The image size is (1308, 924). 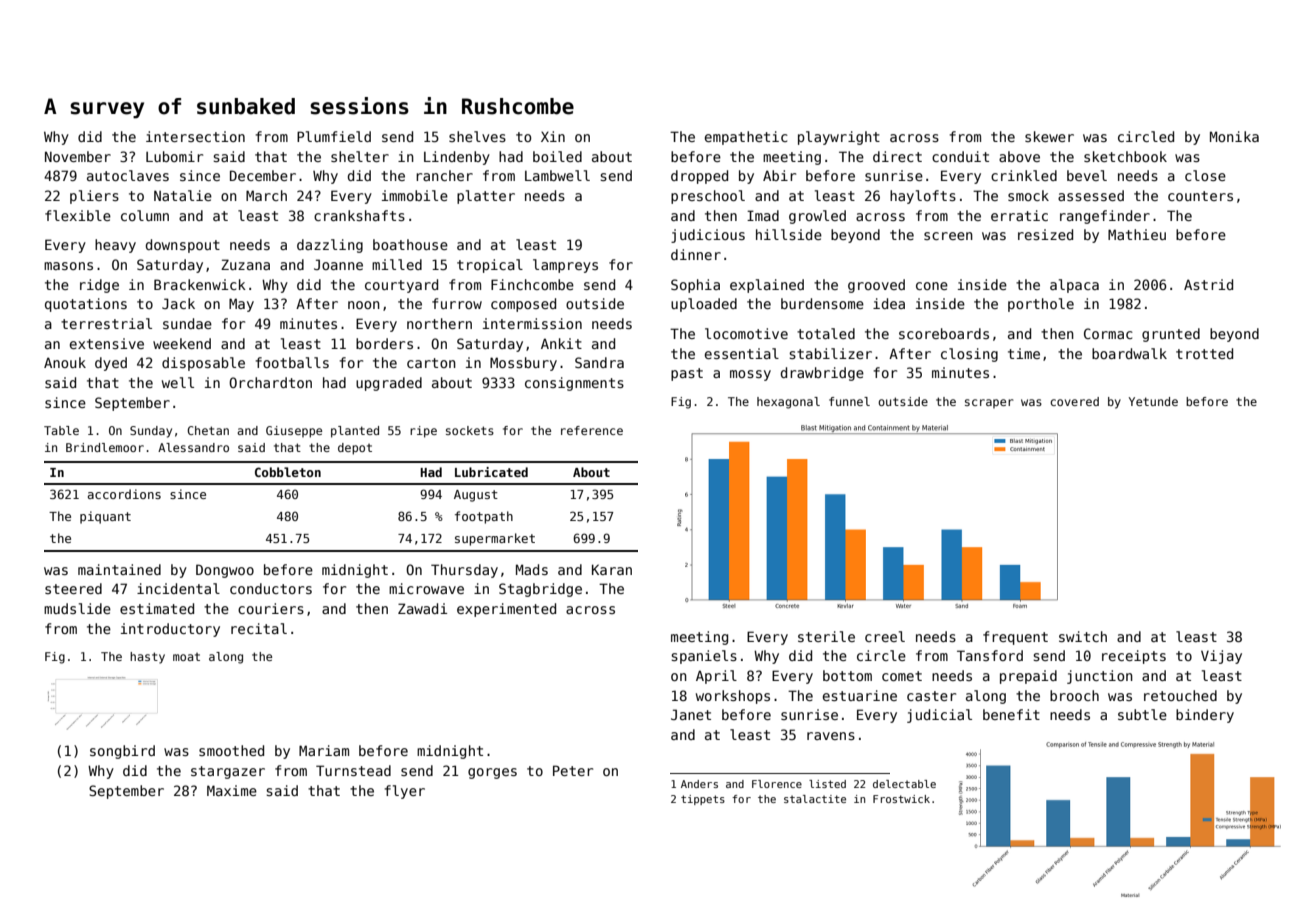 I want to click on scraper, so click(x=989, y=404).
